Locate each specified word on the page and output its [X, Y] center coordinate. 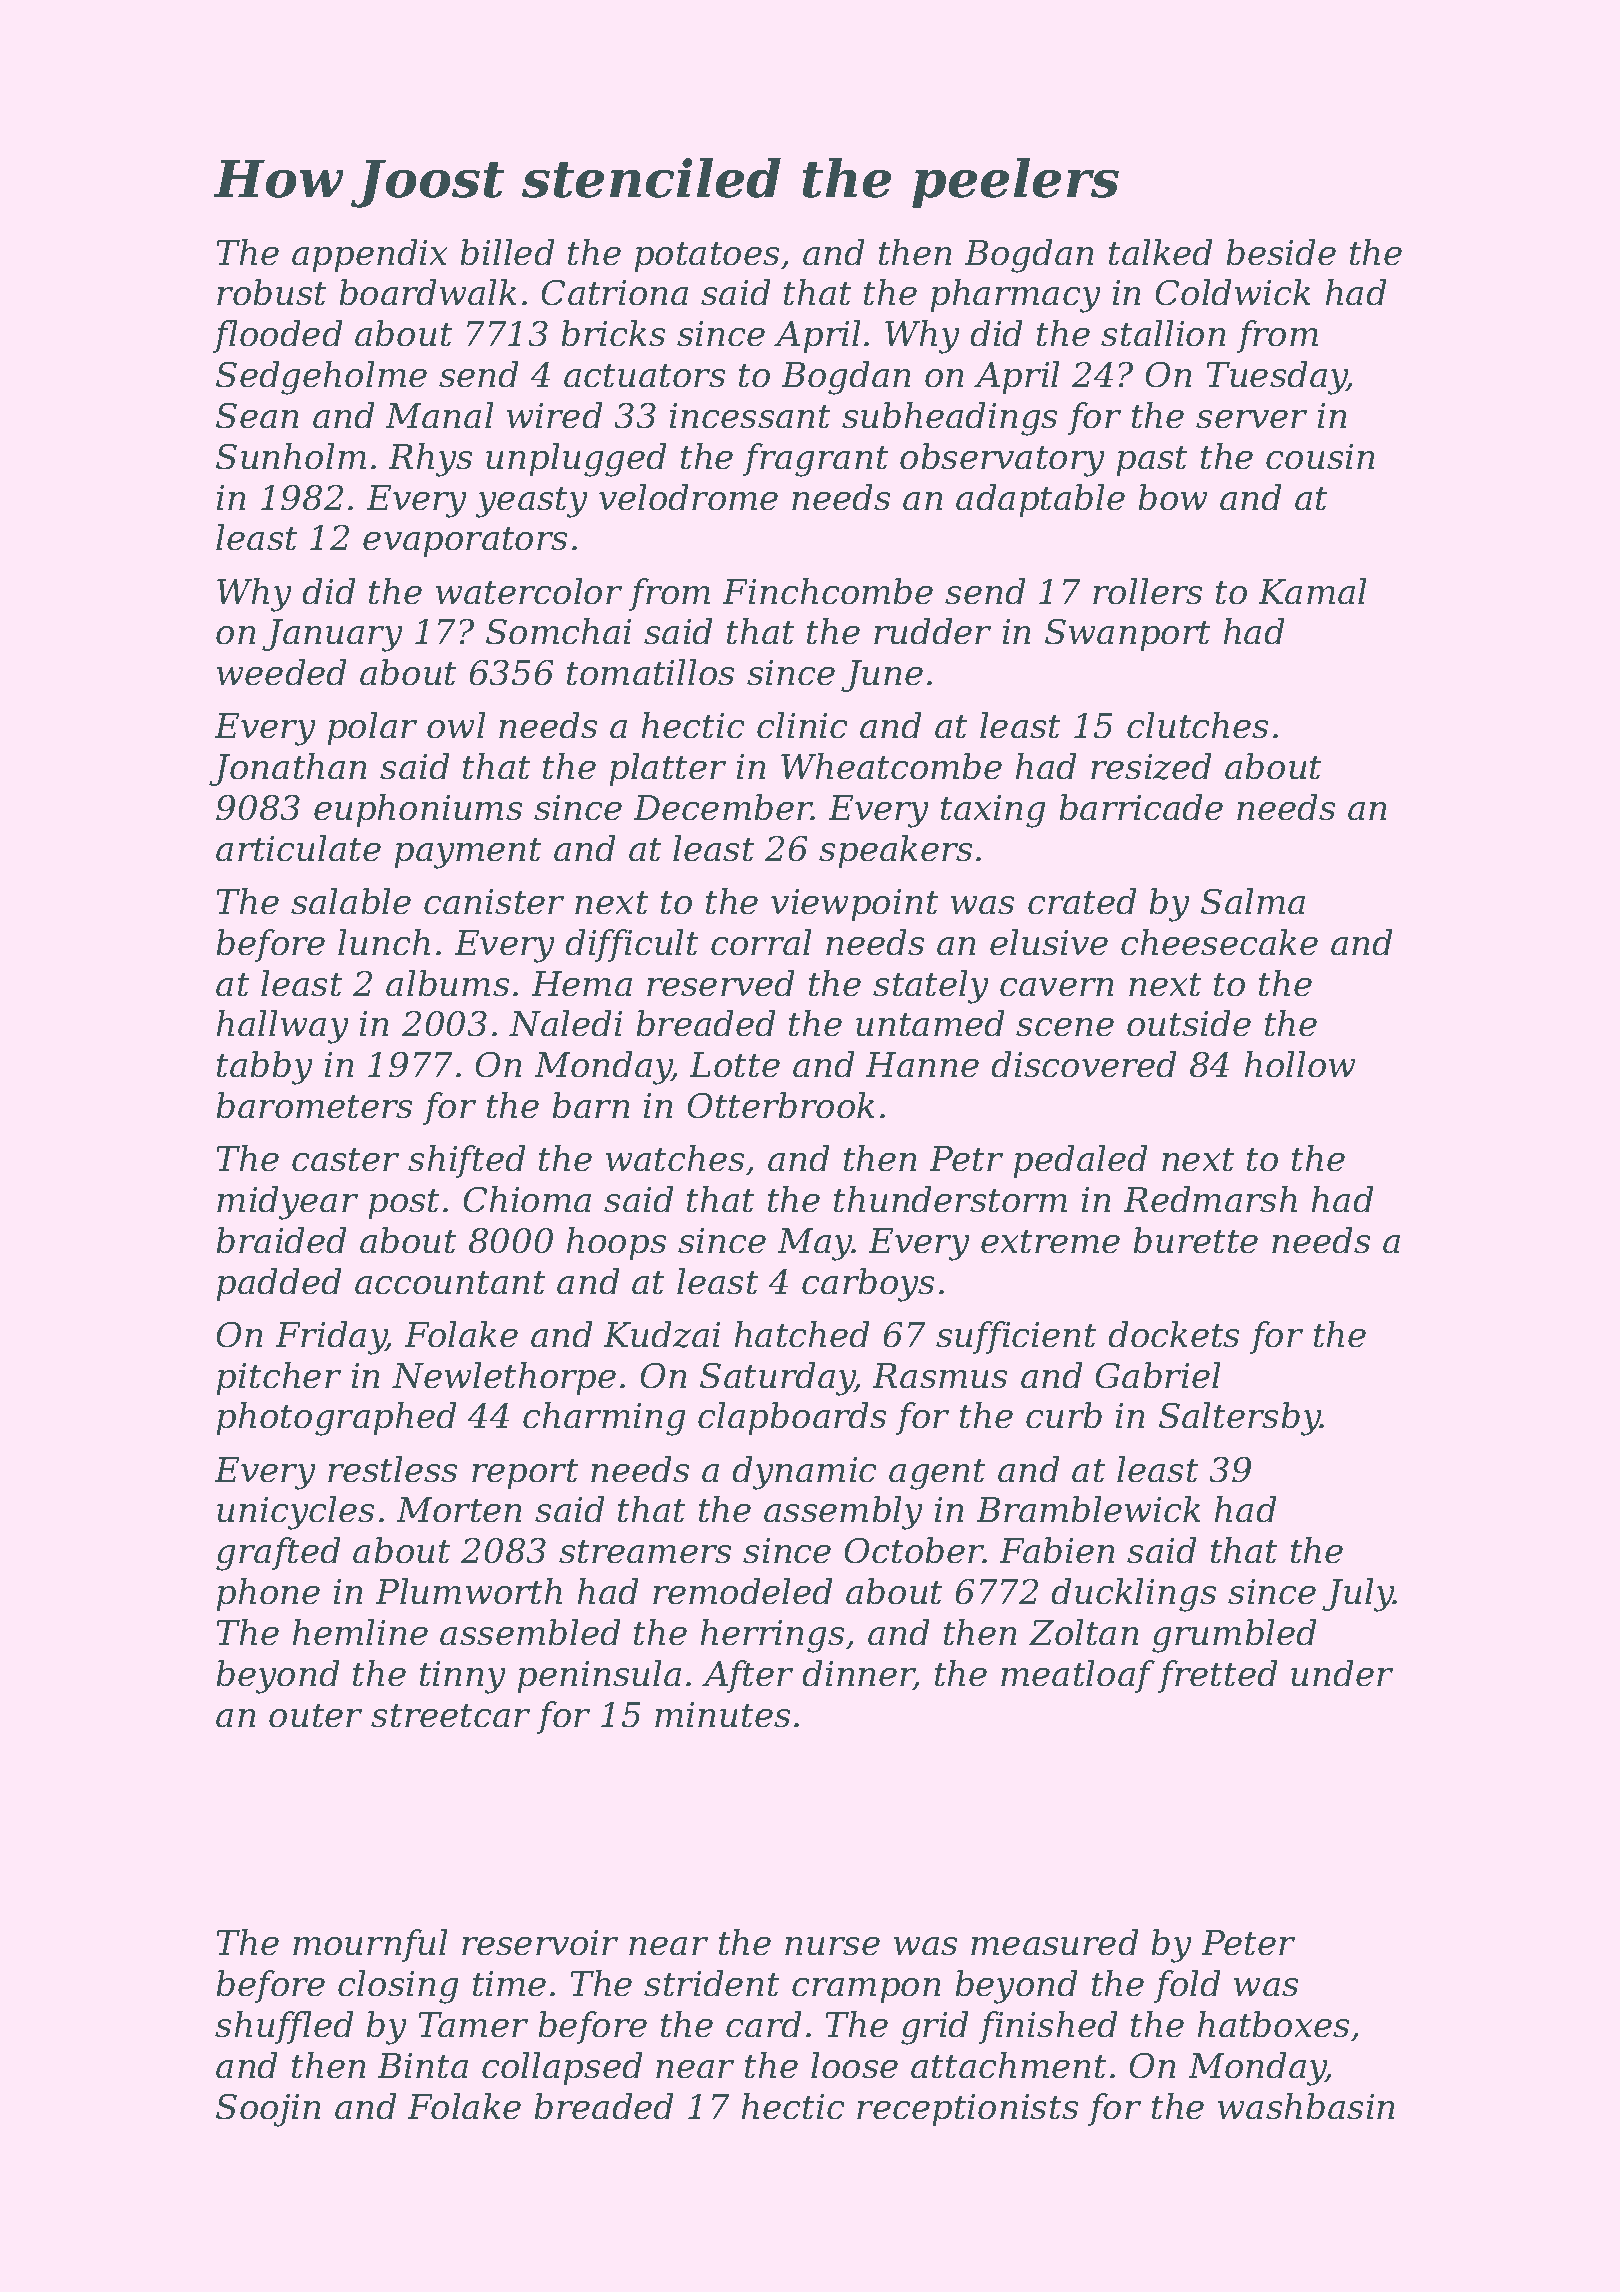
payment [468, 853]
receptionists [967, 2110]
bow [1172, 497]
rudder [932, 631]
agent [937, 1474]
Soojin [268, 2110]
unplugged [576, 460]
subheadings [949, 419]
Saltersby [1240, 1419]
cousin [1320, 457]
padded [279, 1284]
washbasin [1306, 2106]
